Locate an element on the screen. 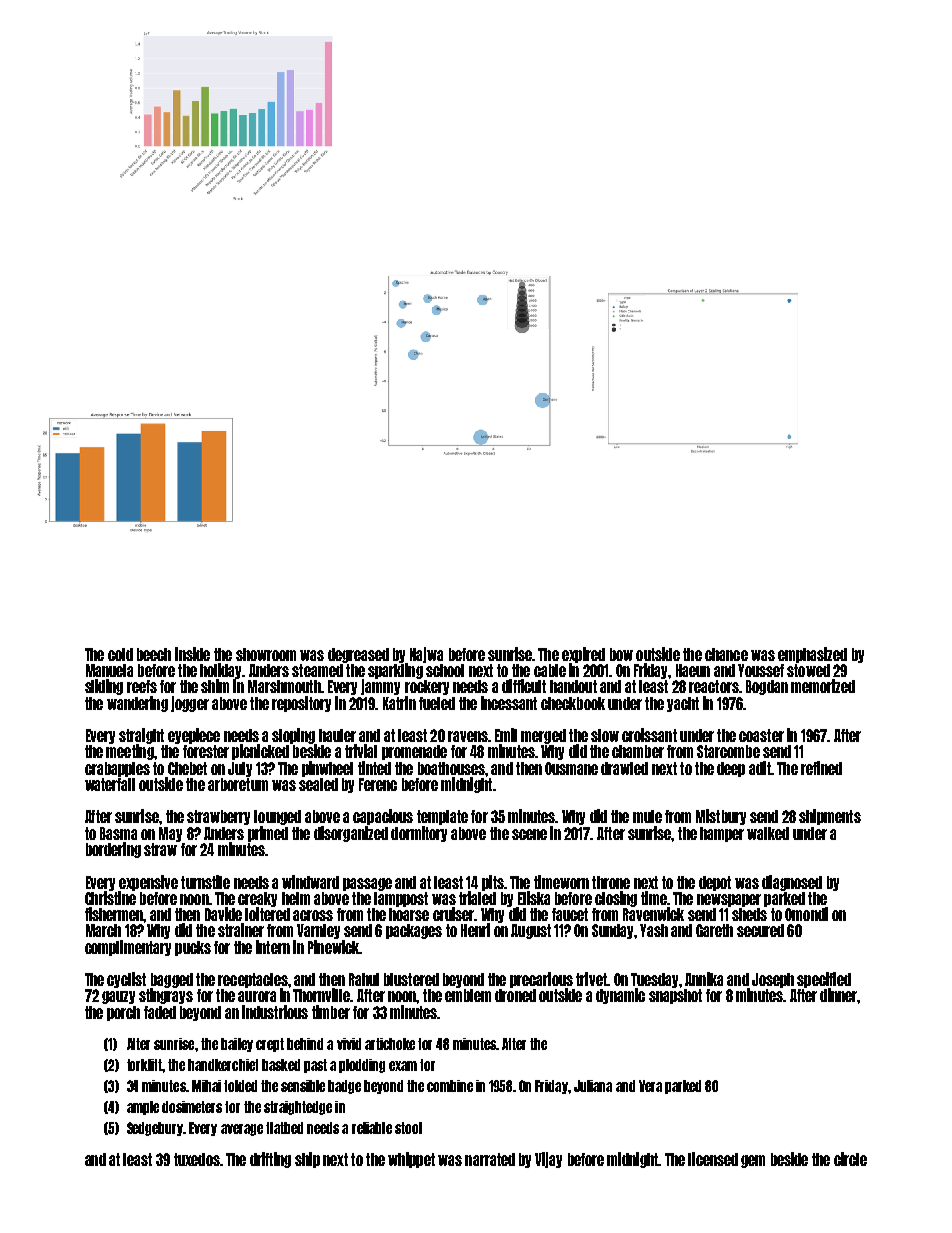 The height and width of the screenshot is (1233, 952). trivet is located at coordinates (591, 979).
